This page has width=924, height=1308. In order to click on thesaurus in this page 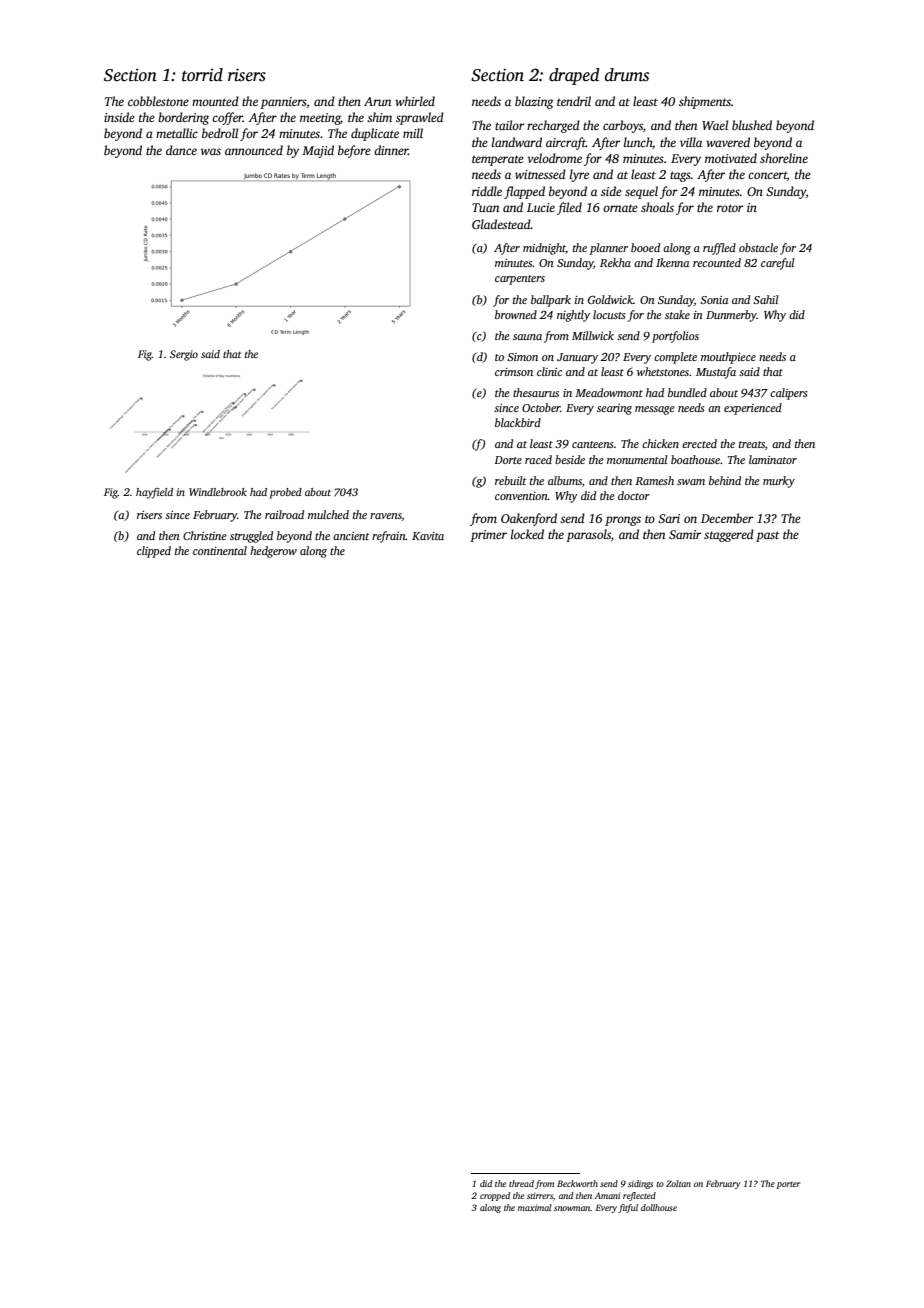, I will do `click(536, 392)`.
